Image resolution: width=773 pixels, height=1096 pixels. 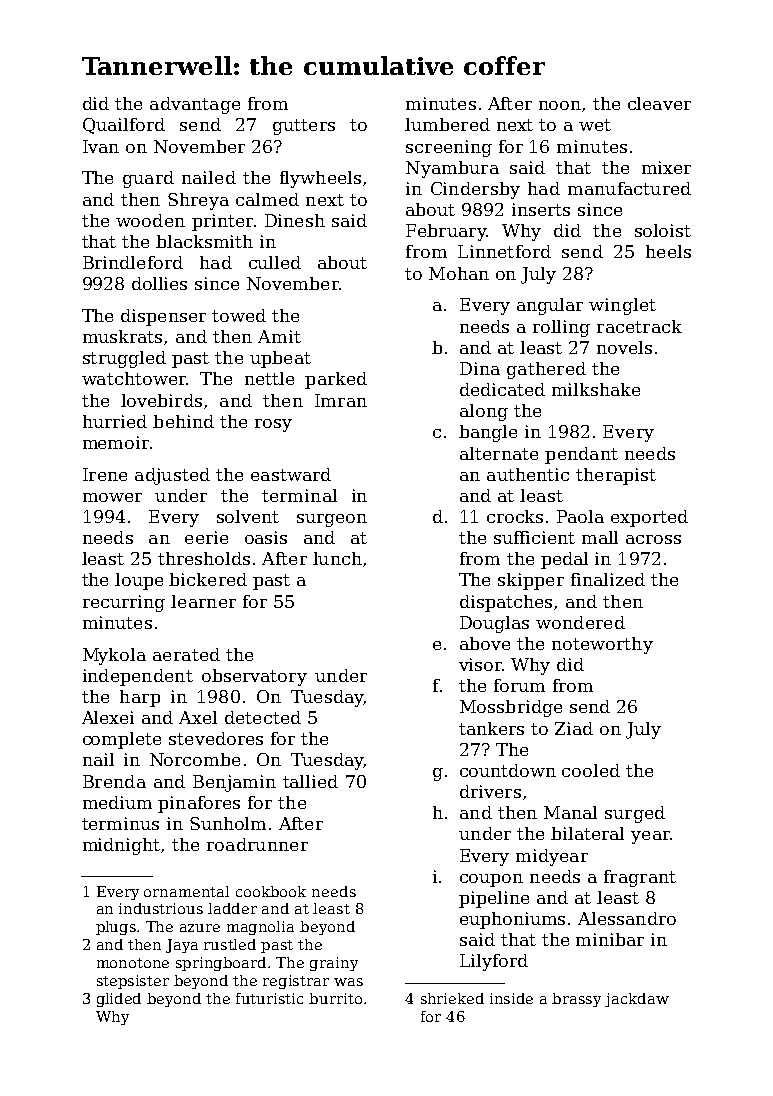 What do you see at coordinates (629, 188) in the screenshot?
I see `manufactured` at bounding box center [629, 188].
